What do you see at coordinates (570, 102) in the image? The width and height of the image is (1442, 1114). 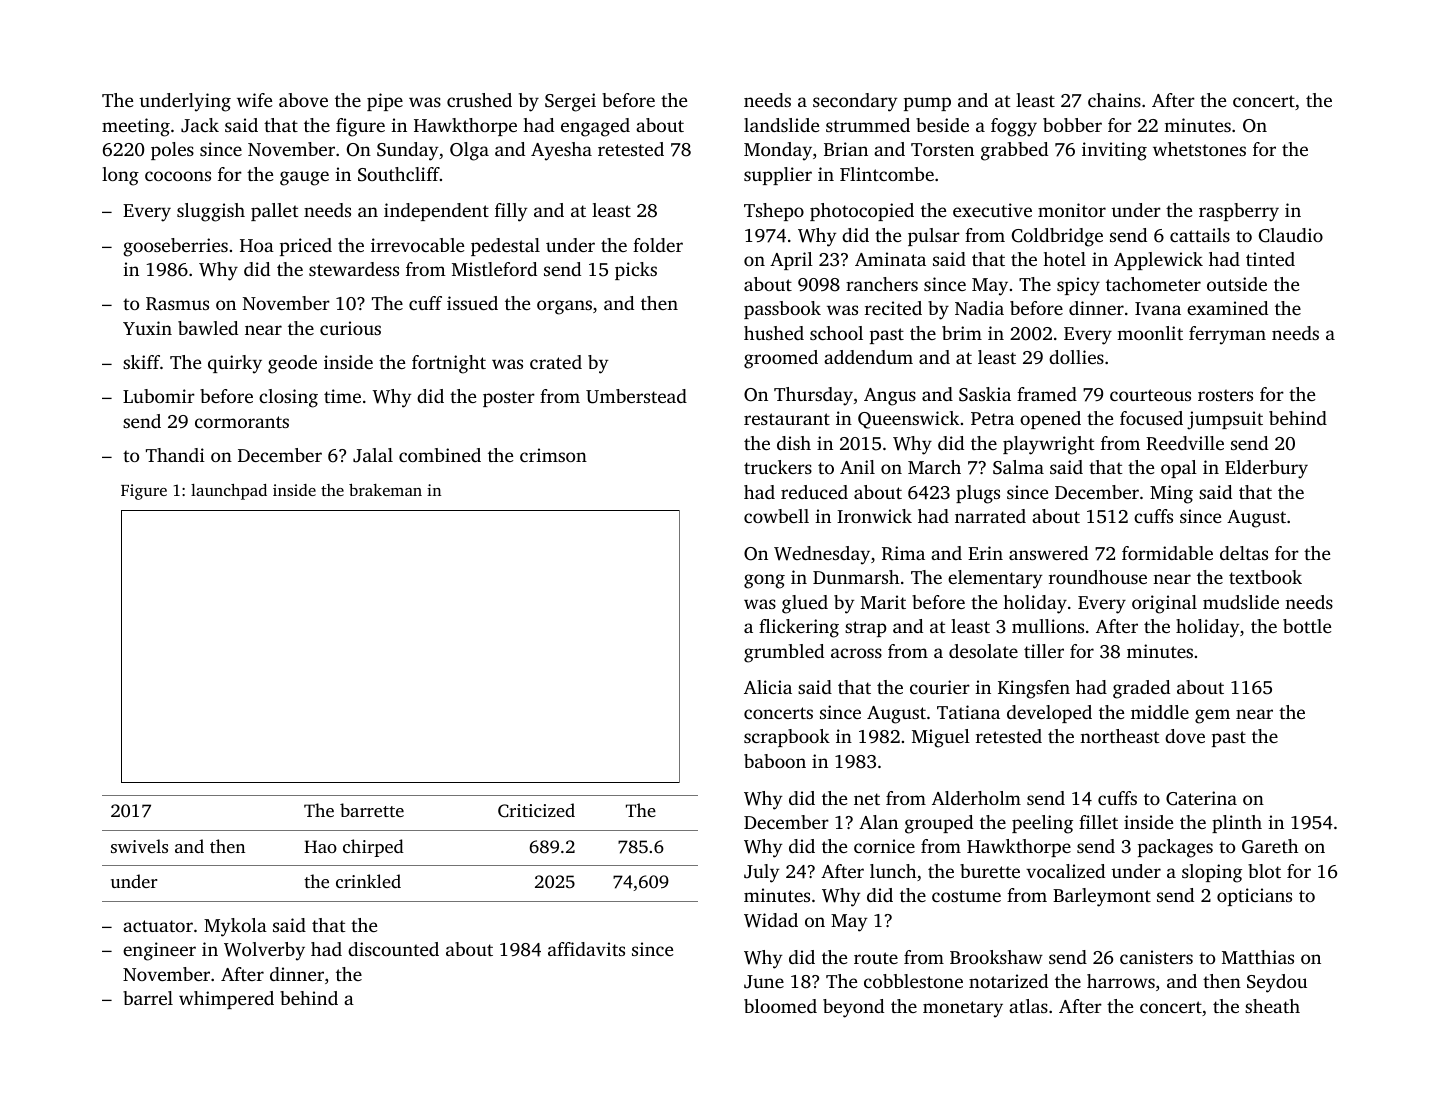 I see `Sergei` at bounding box center [570, 102].
